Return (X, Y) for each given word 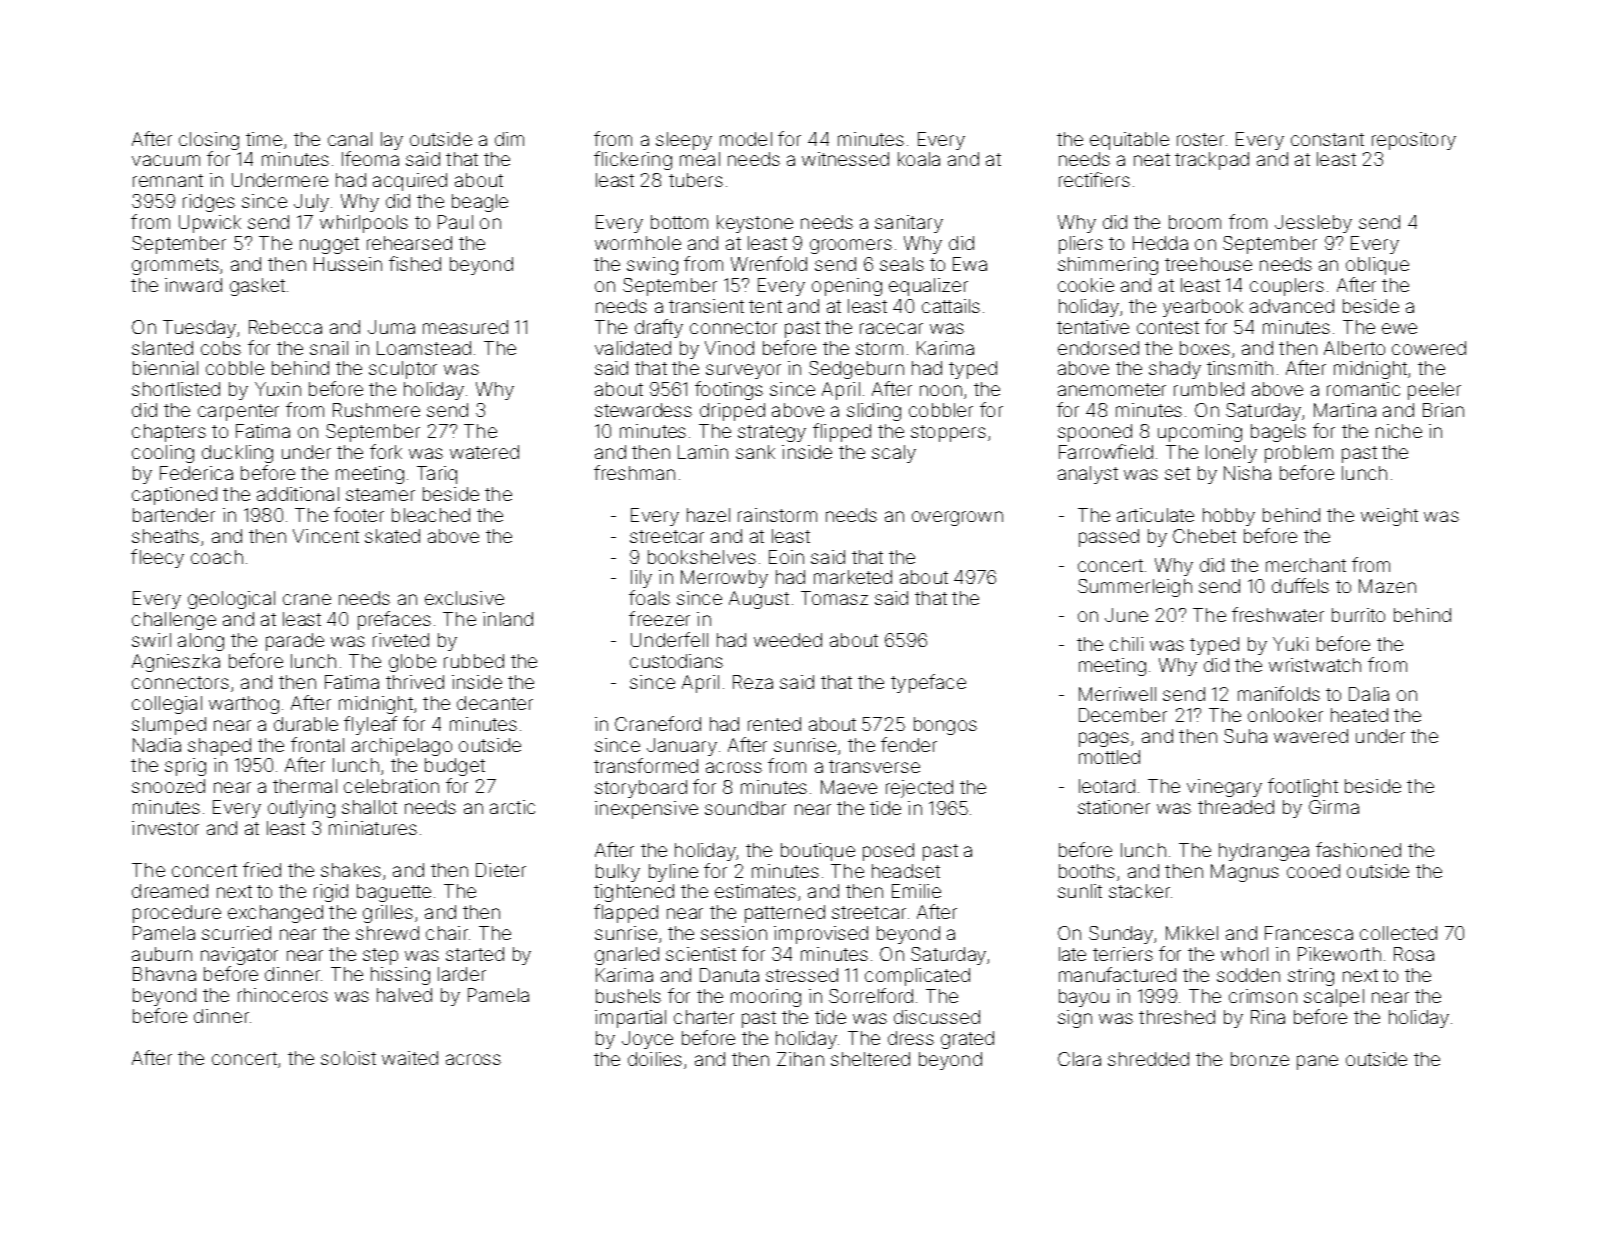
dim (509, 139)
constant (1327, 139)
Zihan (800, 1059)
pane (1317, 1062)
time (264, 139)
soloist (348, 1058)
